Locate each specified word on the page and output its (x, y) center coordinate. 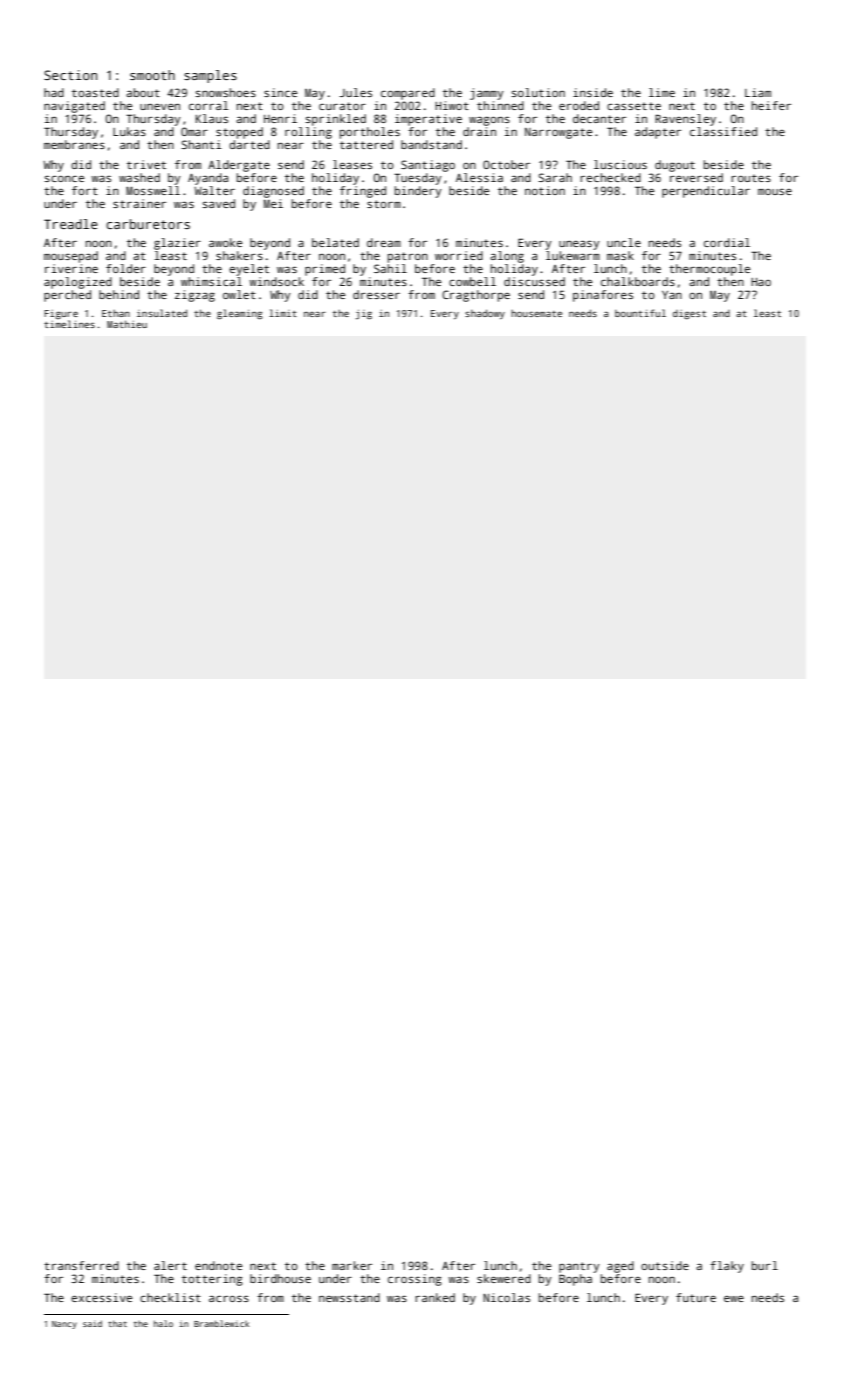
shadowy (485, 314)
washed (139, 177)
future (696, 1297)
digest (689, 315)
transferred (81, 1265)
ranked (435, 1297)
